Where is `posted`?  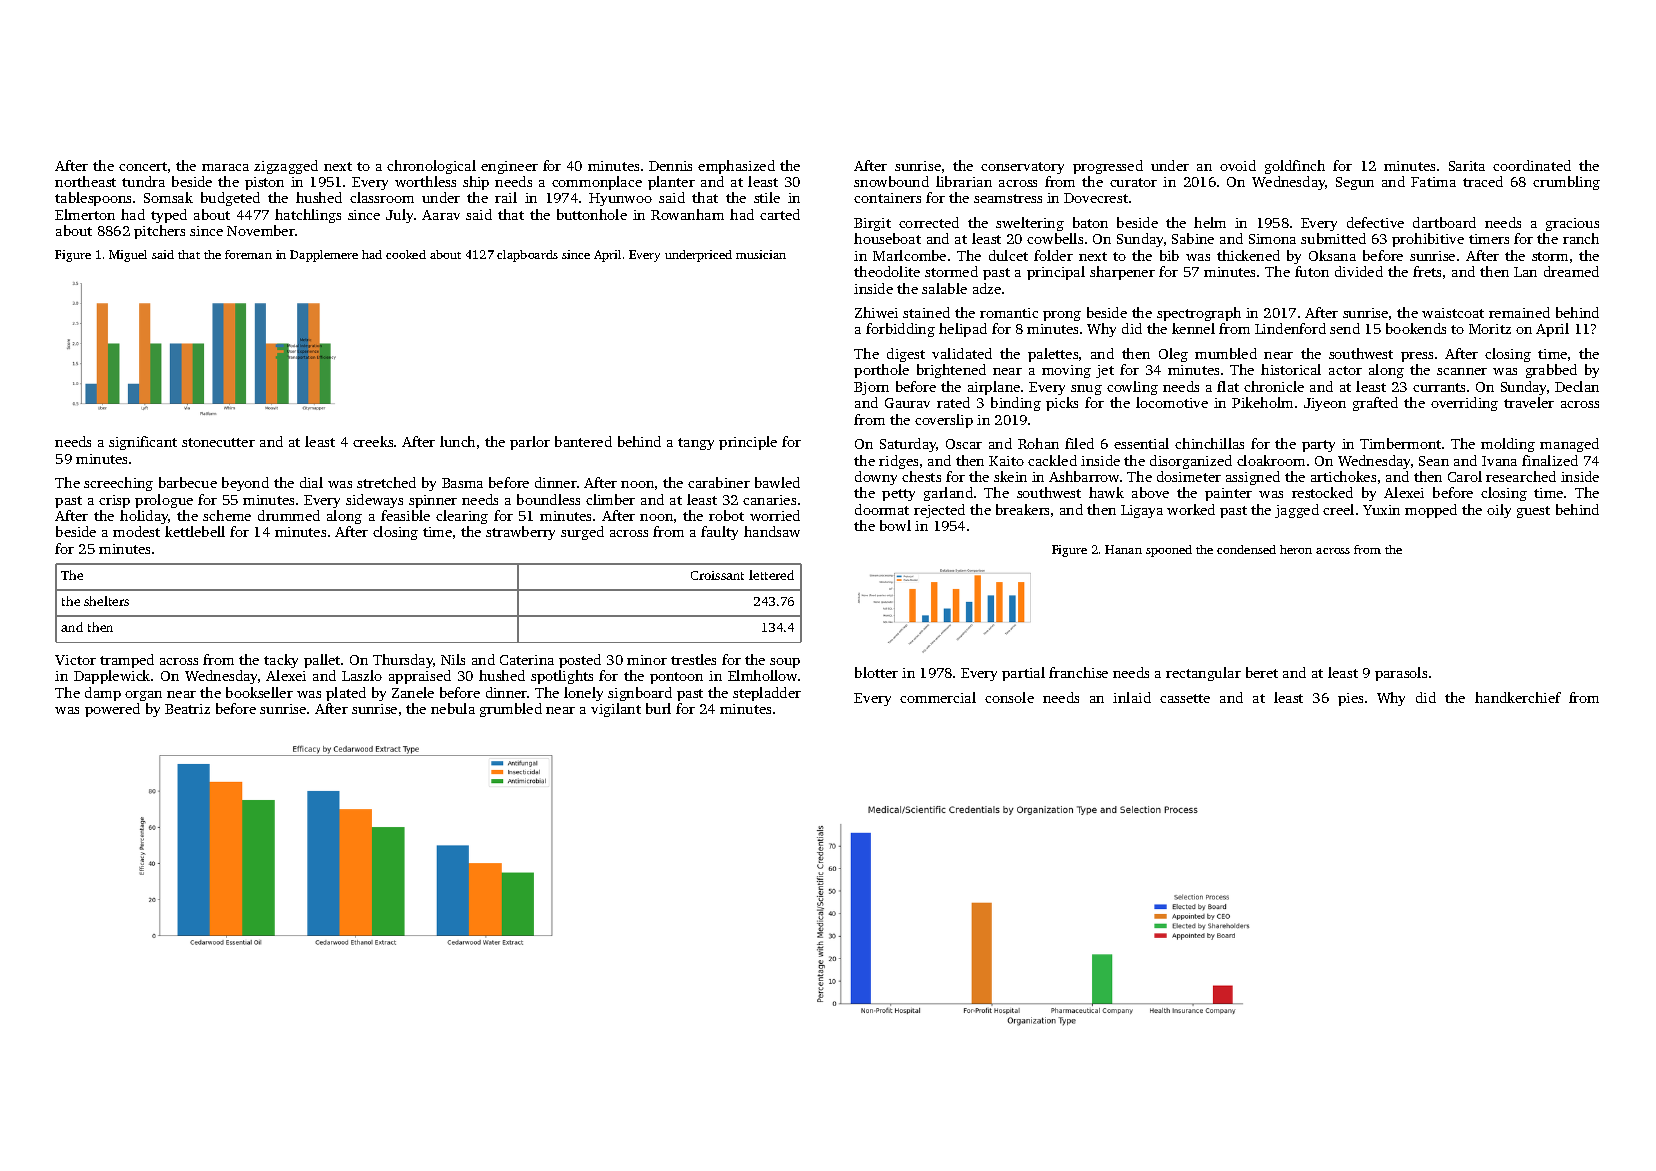 posted is located at coordinates (580, 661).
